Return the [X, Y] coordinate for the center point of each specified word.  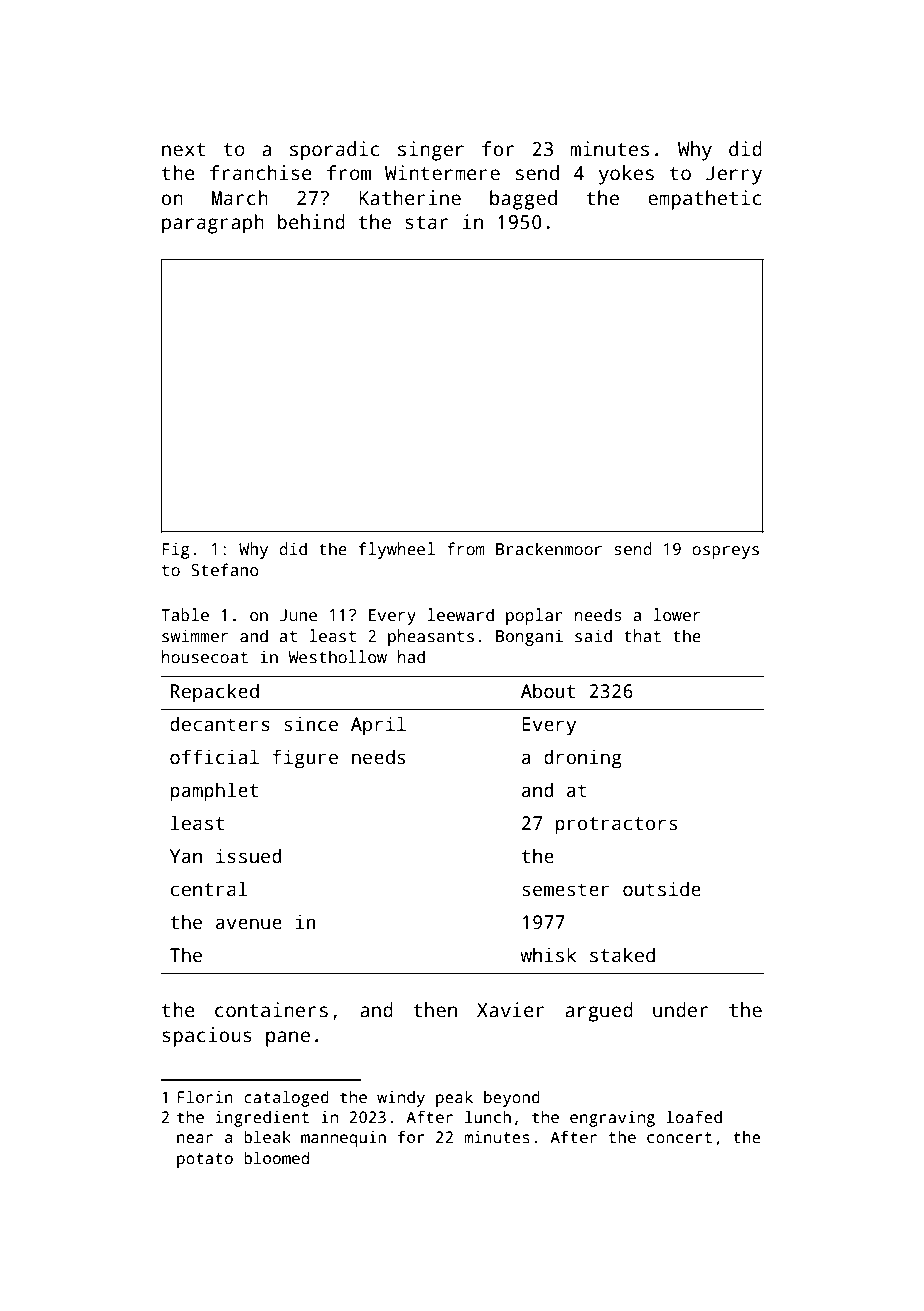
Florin [205, 1096]
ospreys [725, 552]
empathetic [704, 200]
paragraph [213, 224]
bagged [523, 200]
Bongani [529, 637]
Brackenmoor [549, 549]
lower [676, 614]
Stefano [225, 570]
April [378, 726]
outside [662, 889]
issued [249, 856]
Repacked [215, 693]
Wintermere [442, 173]
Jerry [734, 175]
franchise [261, 173]
